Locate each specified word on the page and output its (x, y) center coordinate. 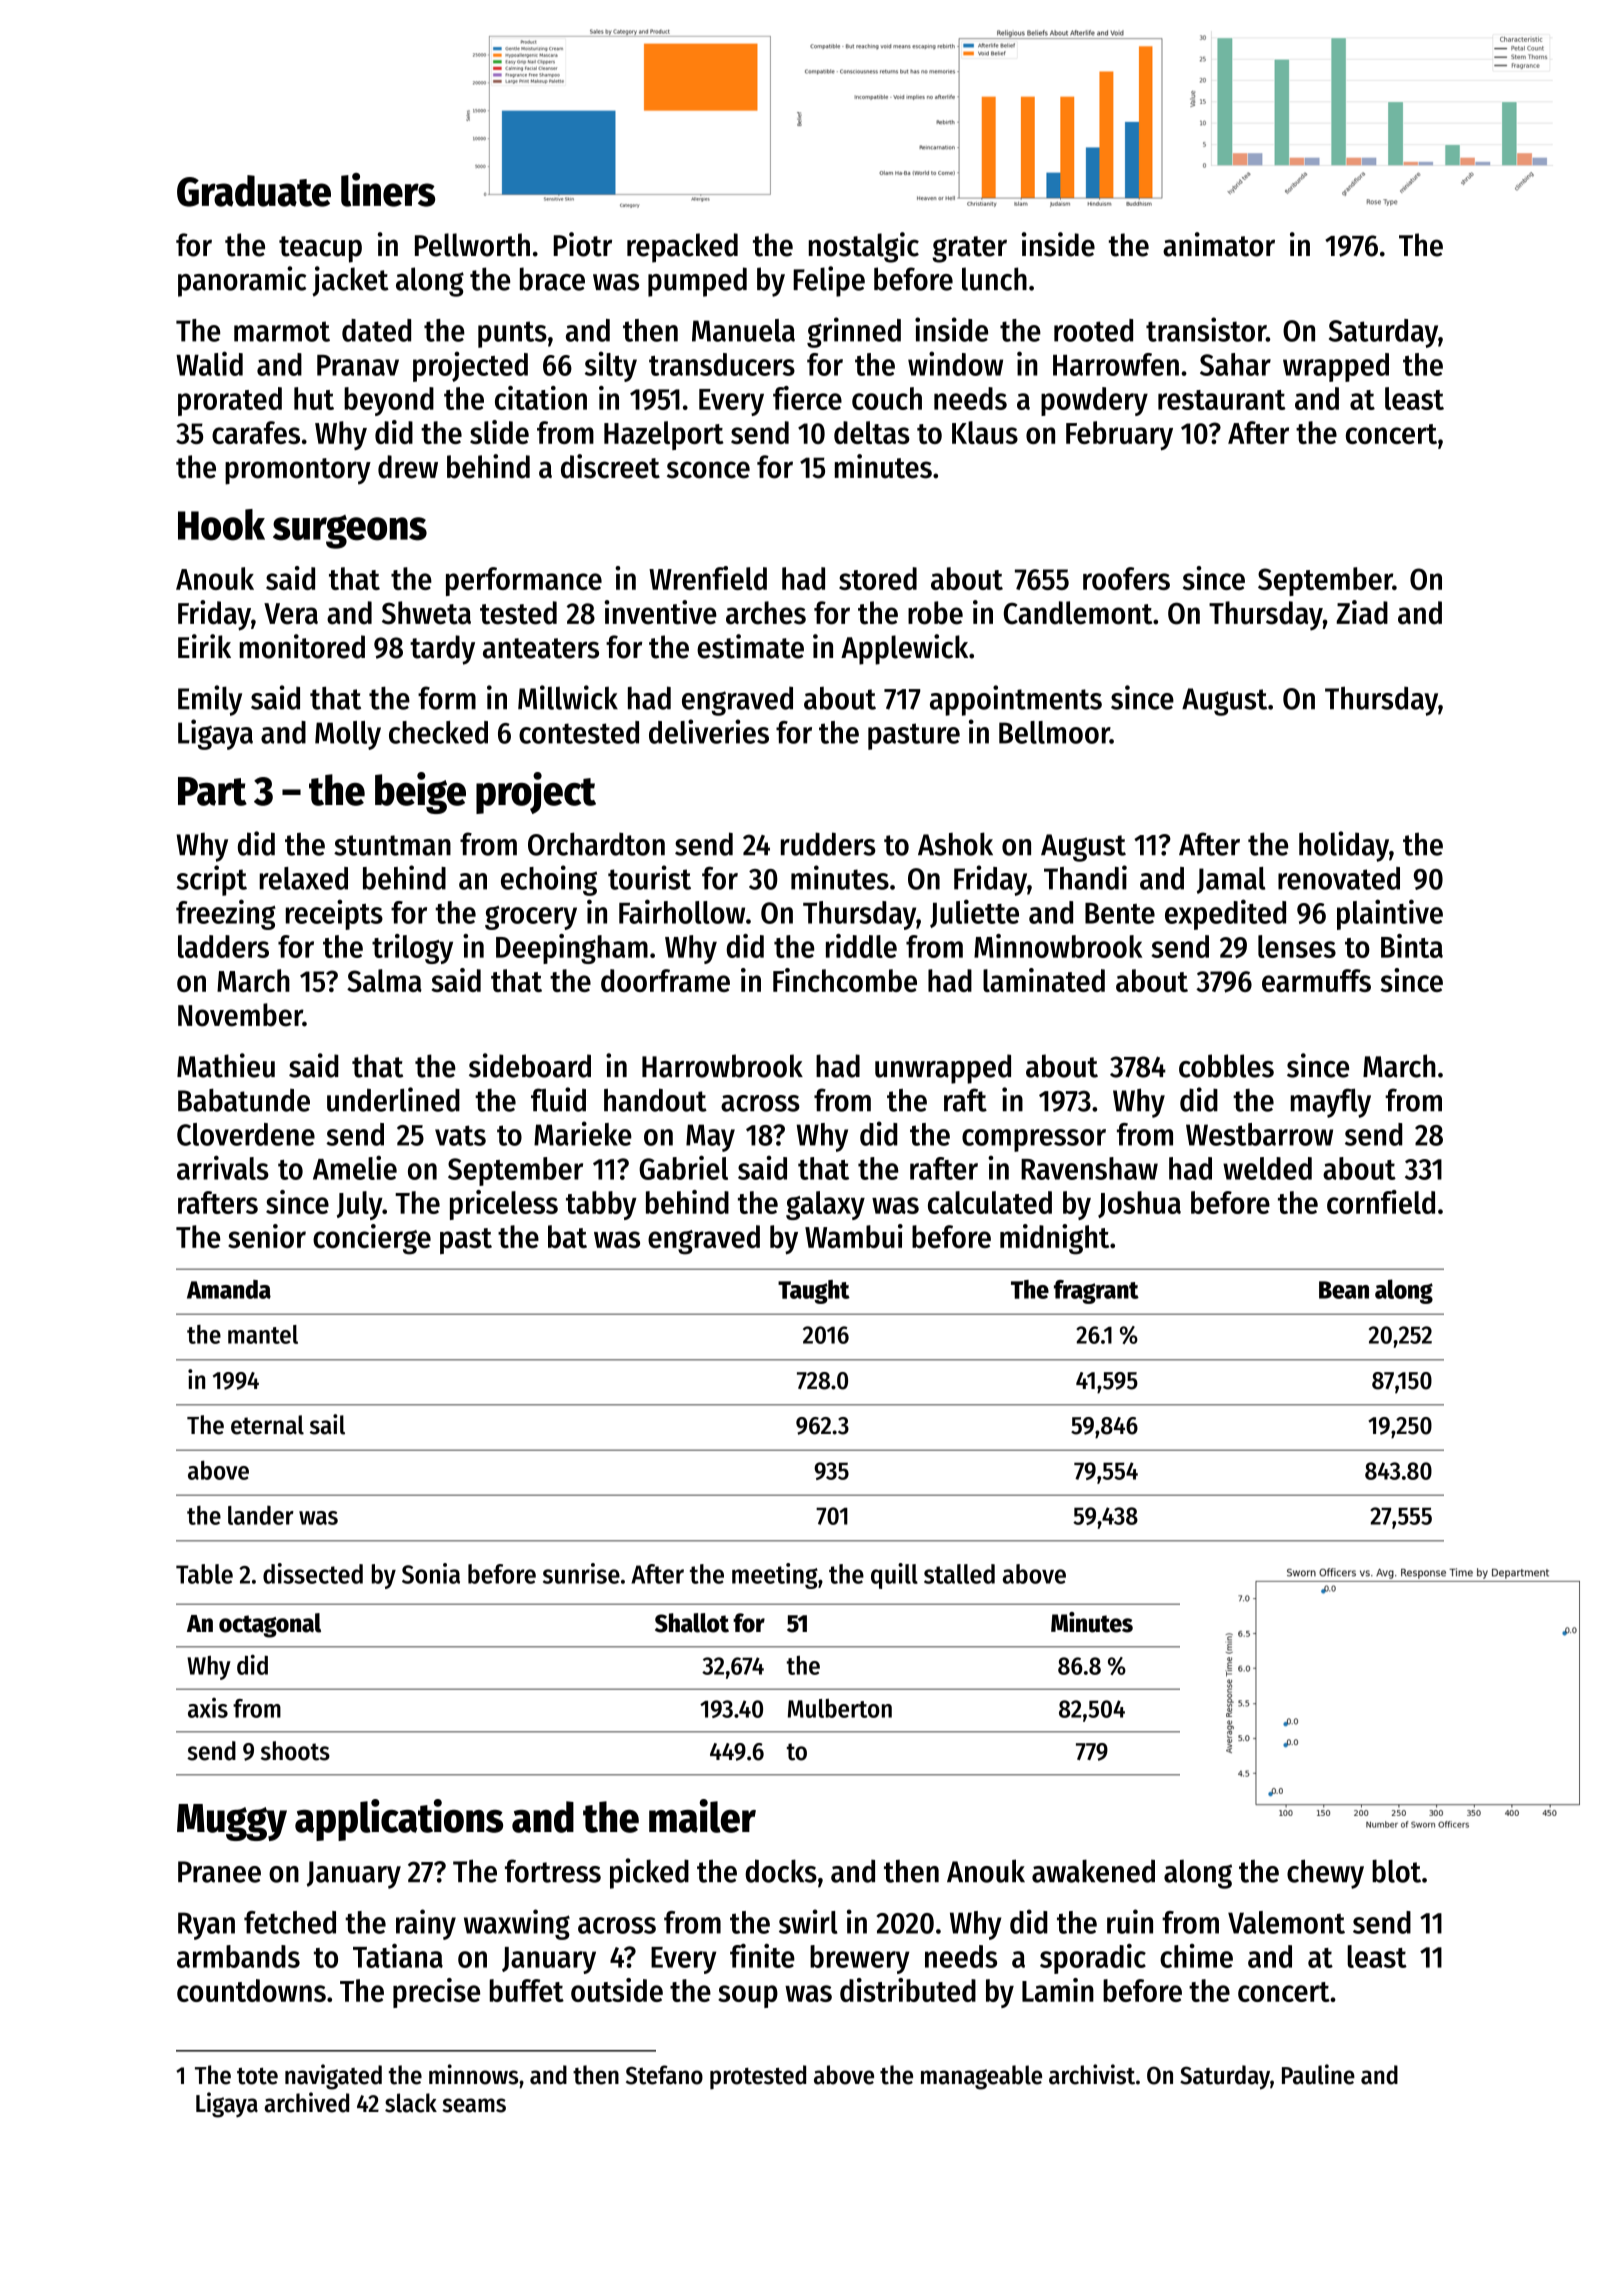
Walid (209, 363)
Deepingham (572, 949)
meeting (775, 1576)
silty (611, 366)
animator (1219, 244)
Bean (1344, 1290)
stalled (959, 1574)
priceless (504, 1205)
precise (436, 1993)
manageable (981, 2077)
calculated (990, 1202)
